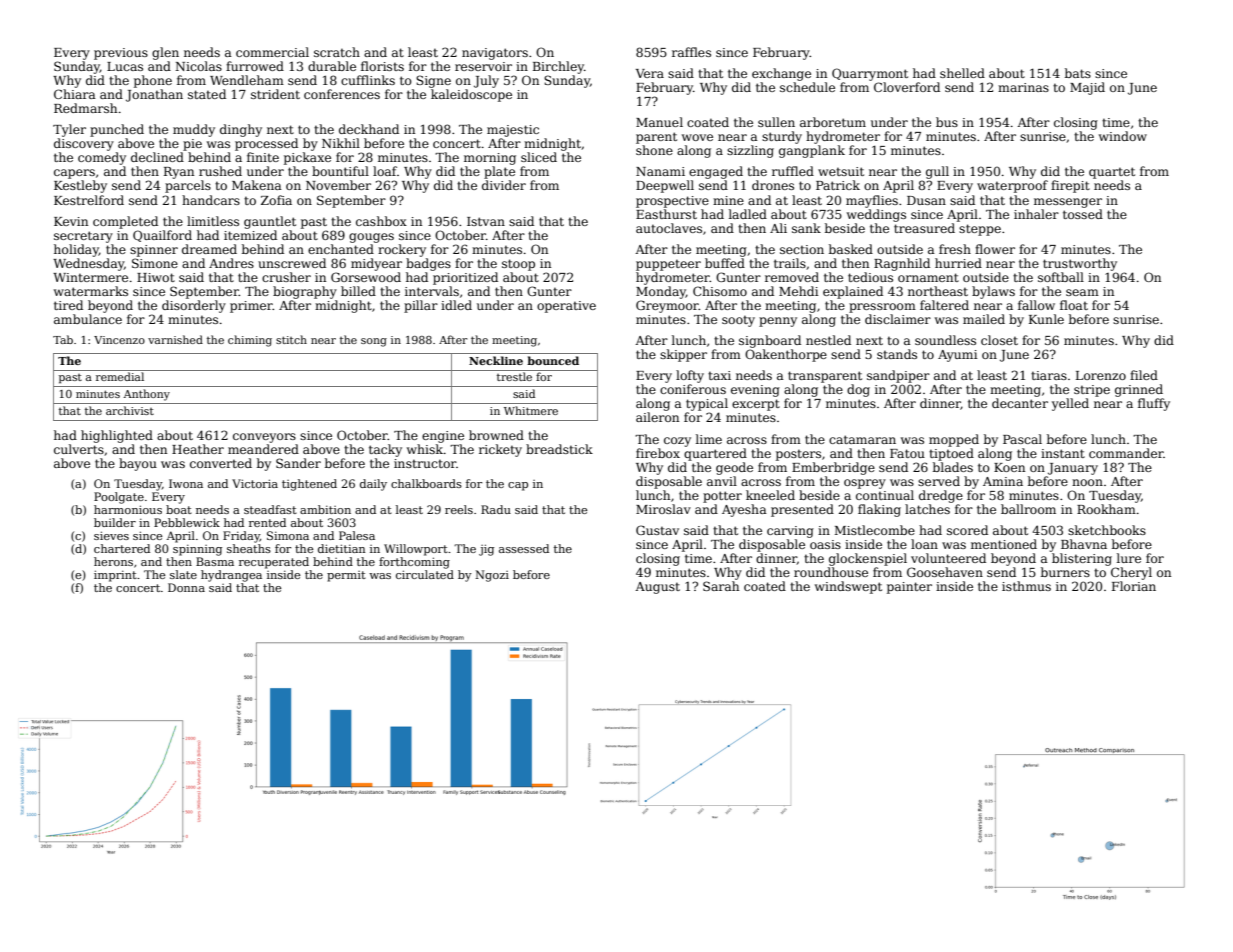 This screenshot has width=1233, height=952. I want to click on spinning, so click(197, 550).
